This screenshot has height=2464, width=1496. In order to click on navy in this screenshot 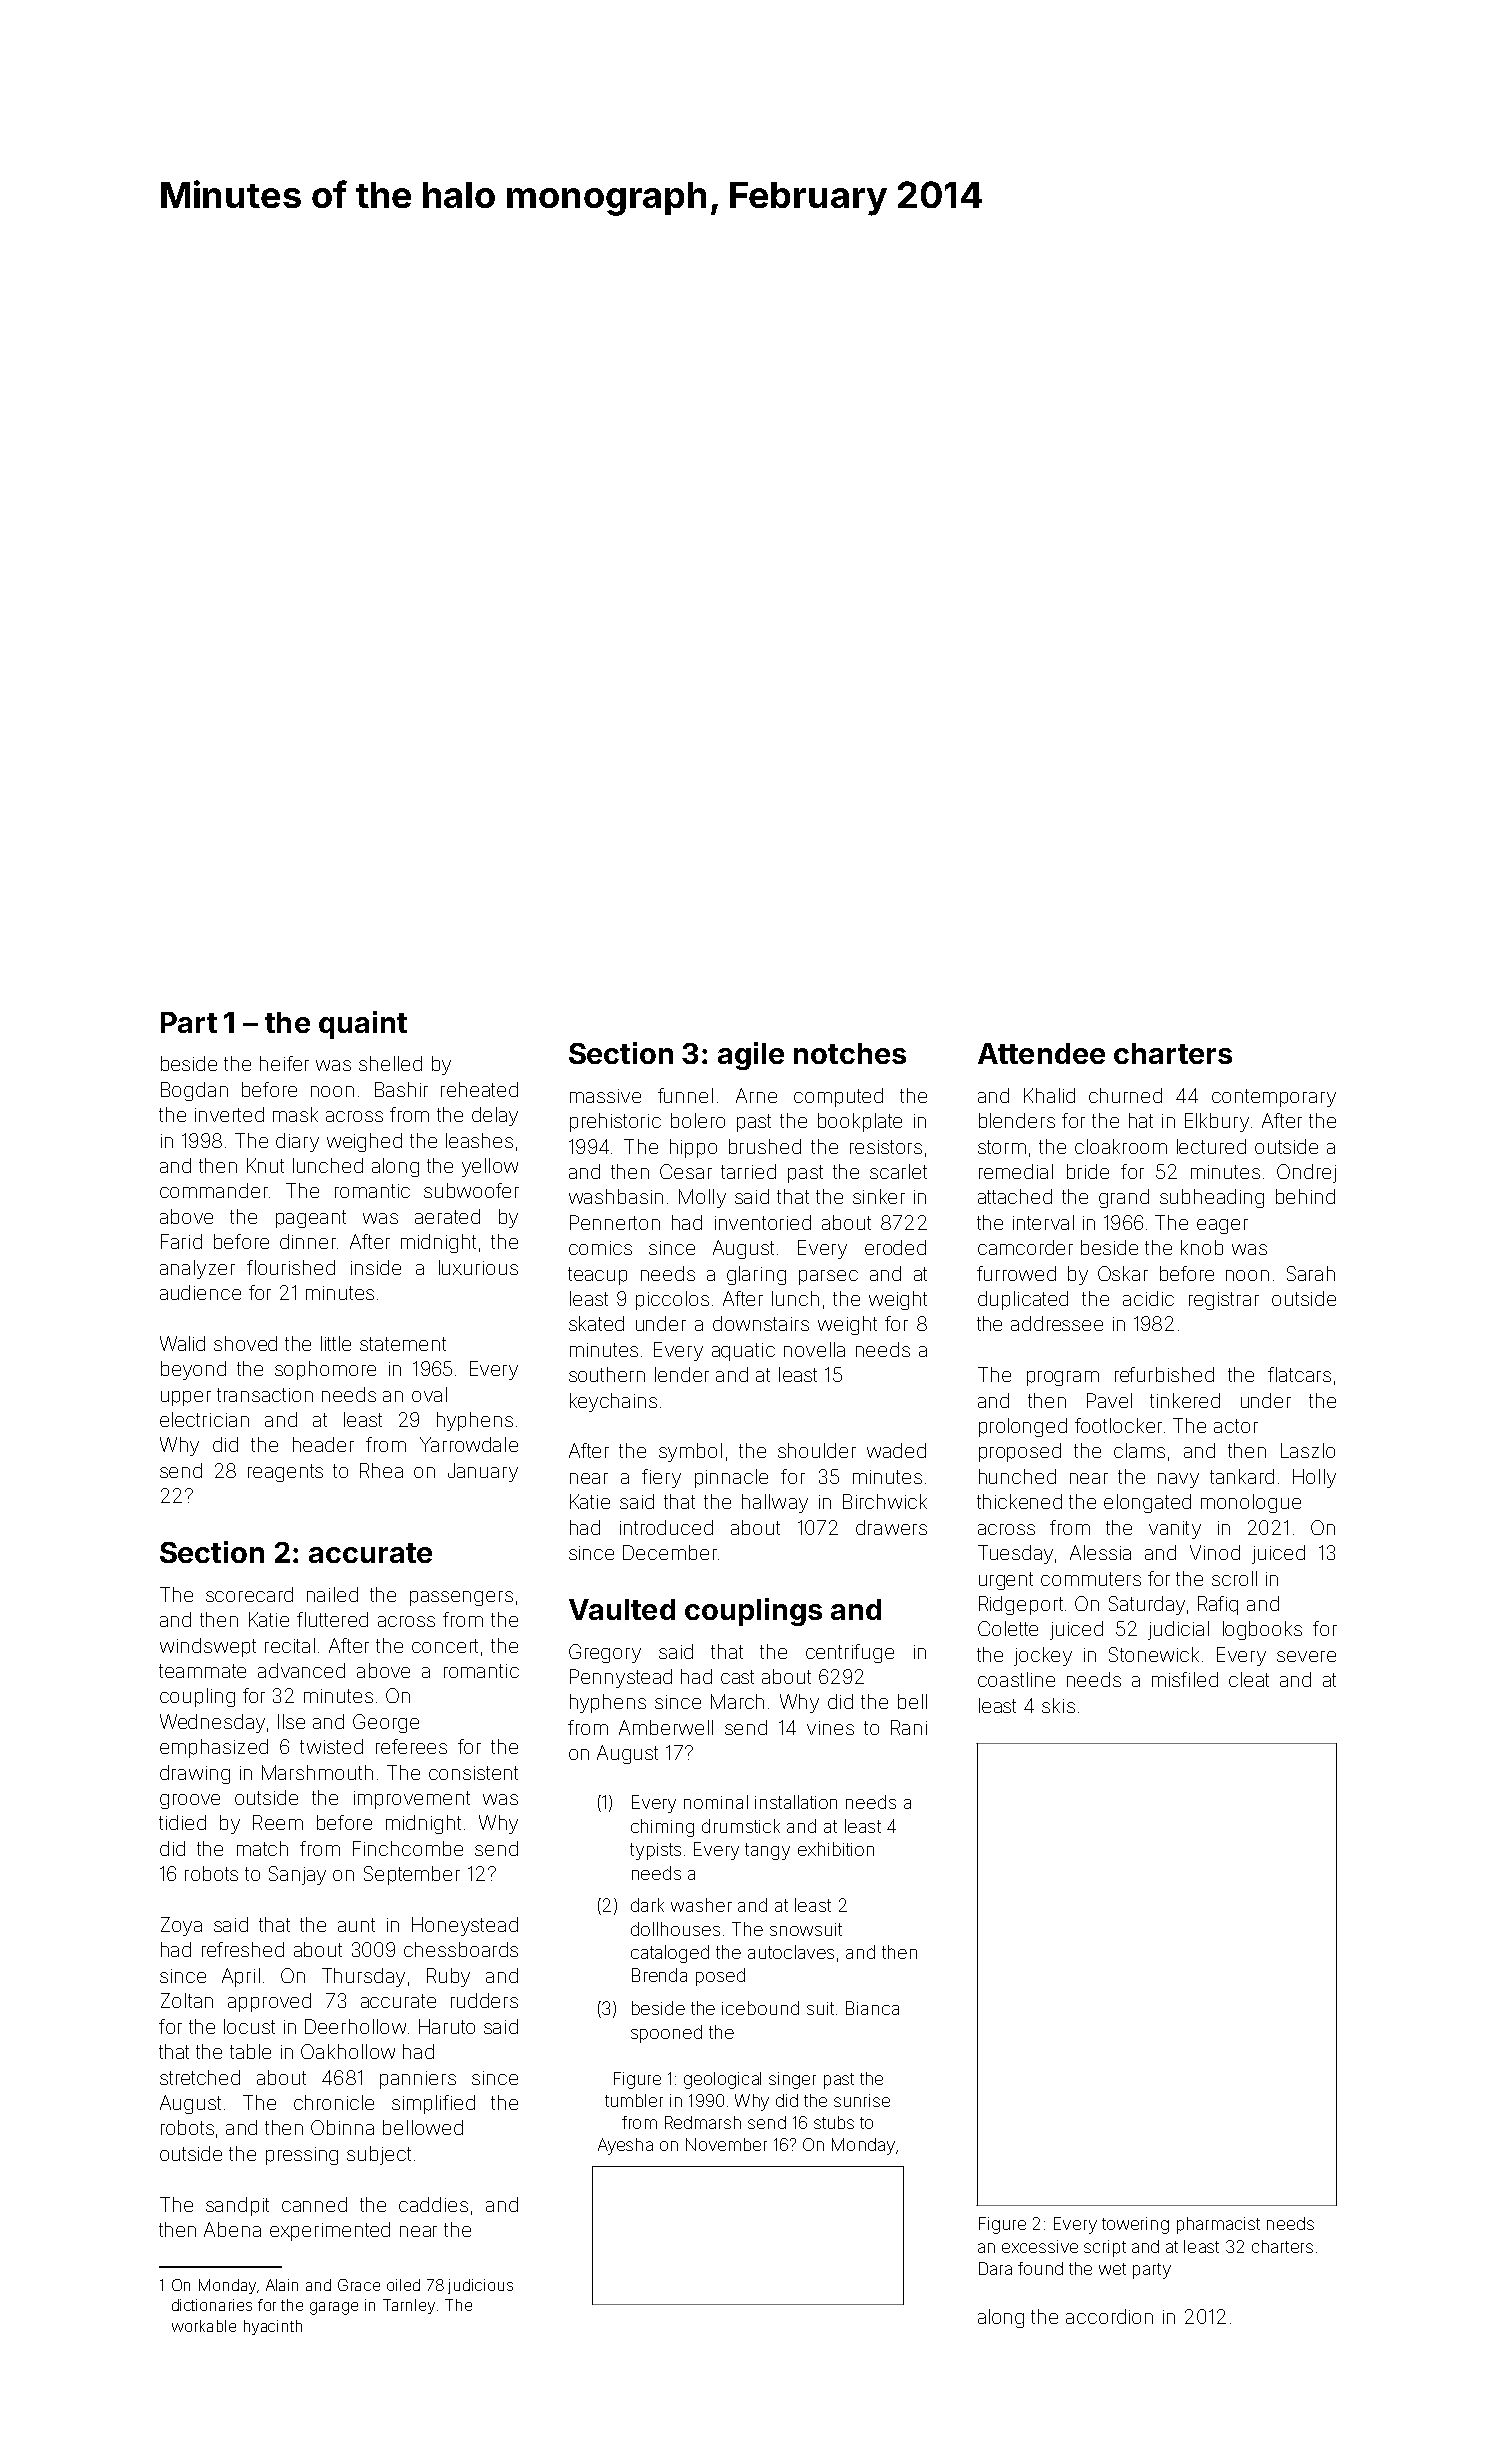, I will do `click(1178, 1480)`.
